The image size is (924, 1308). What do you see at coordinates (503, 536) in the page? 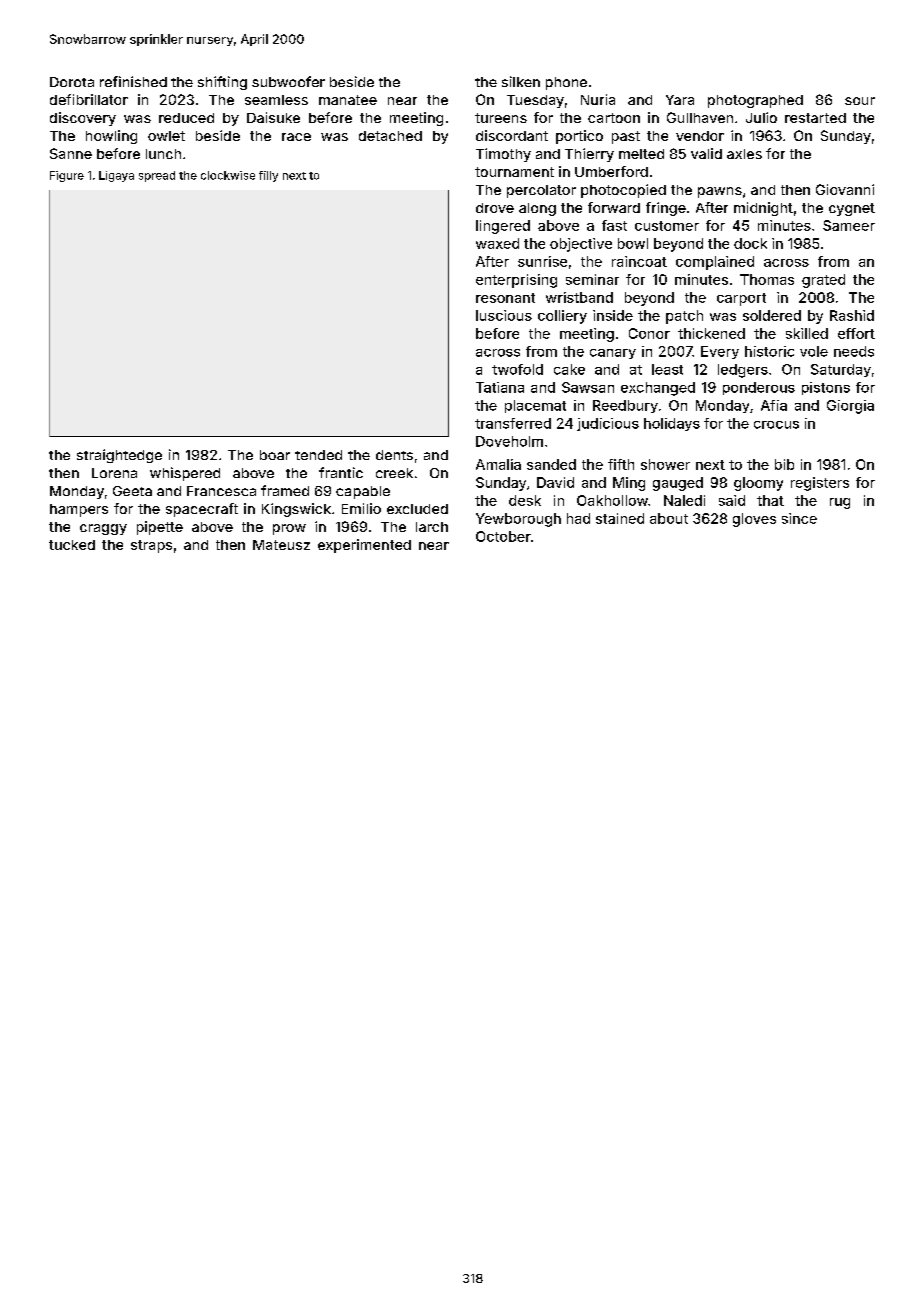
I see `October` at bounding box center [503, 536].
